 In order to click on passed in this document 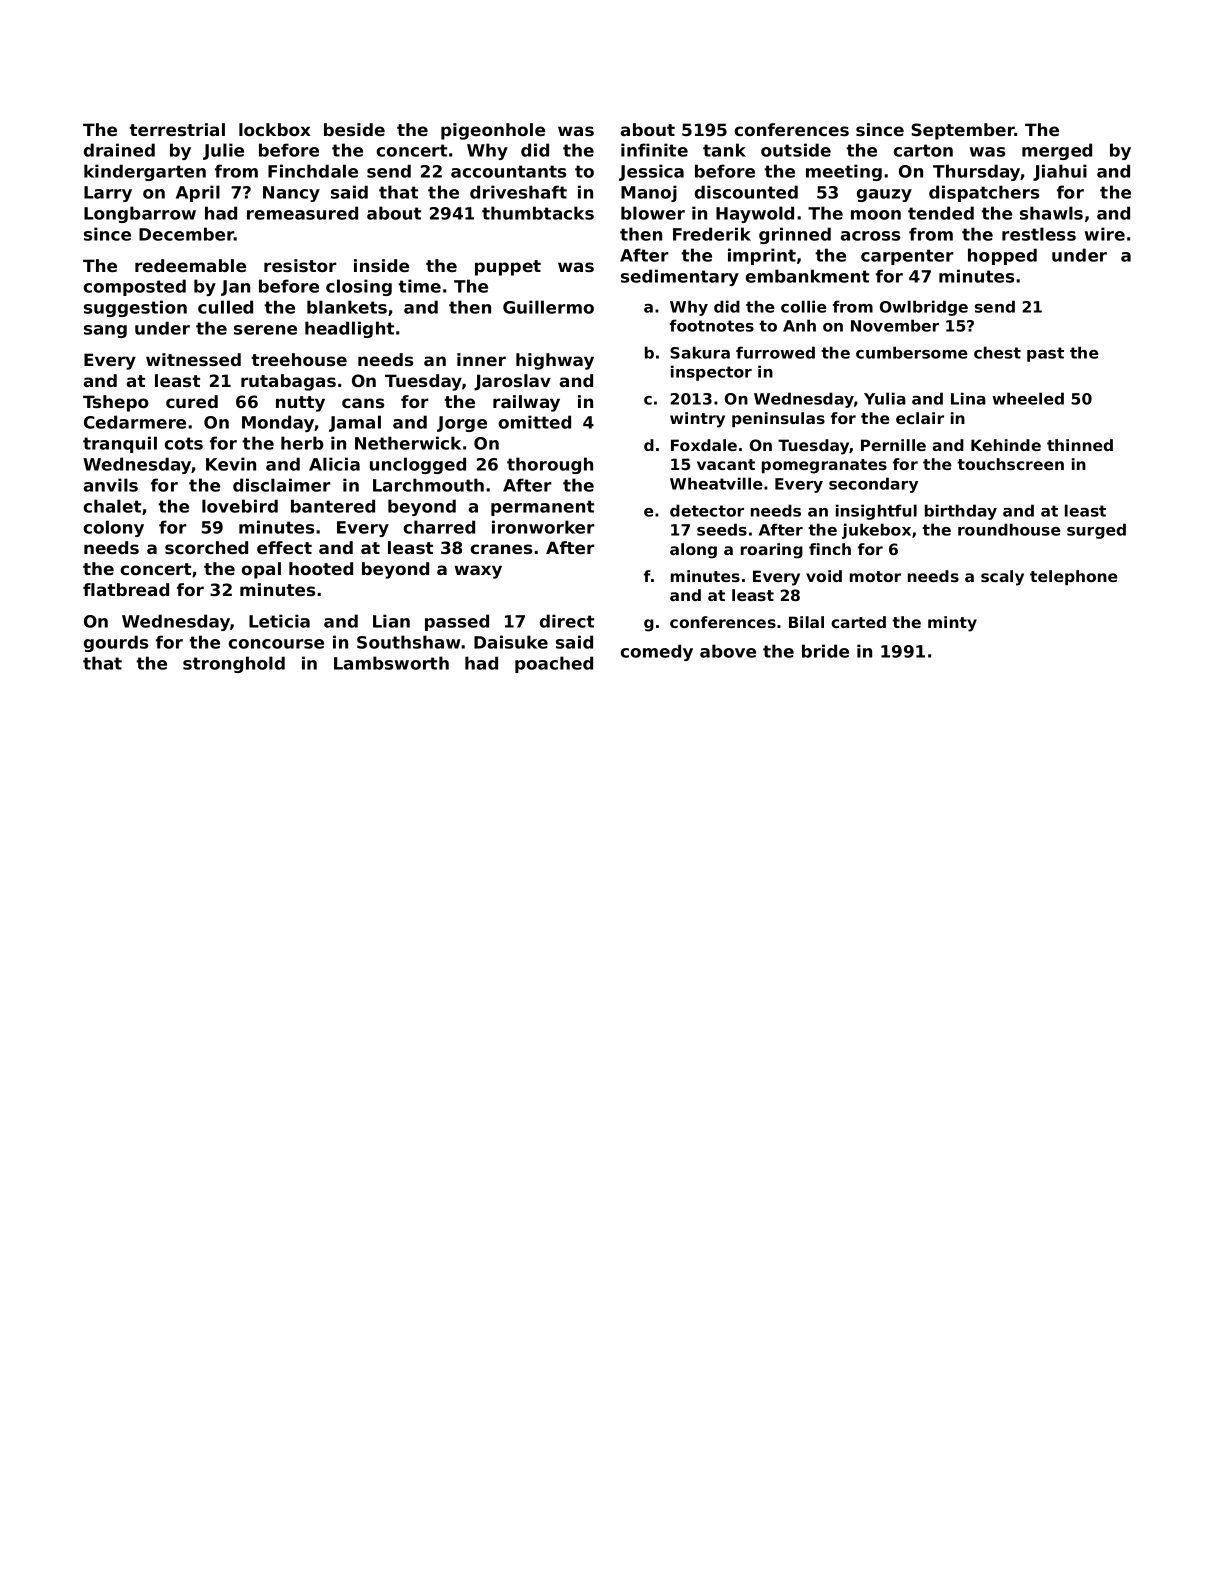, I will do `click(457, 622)`.
